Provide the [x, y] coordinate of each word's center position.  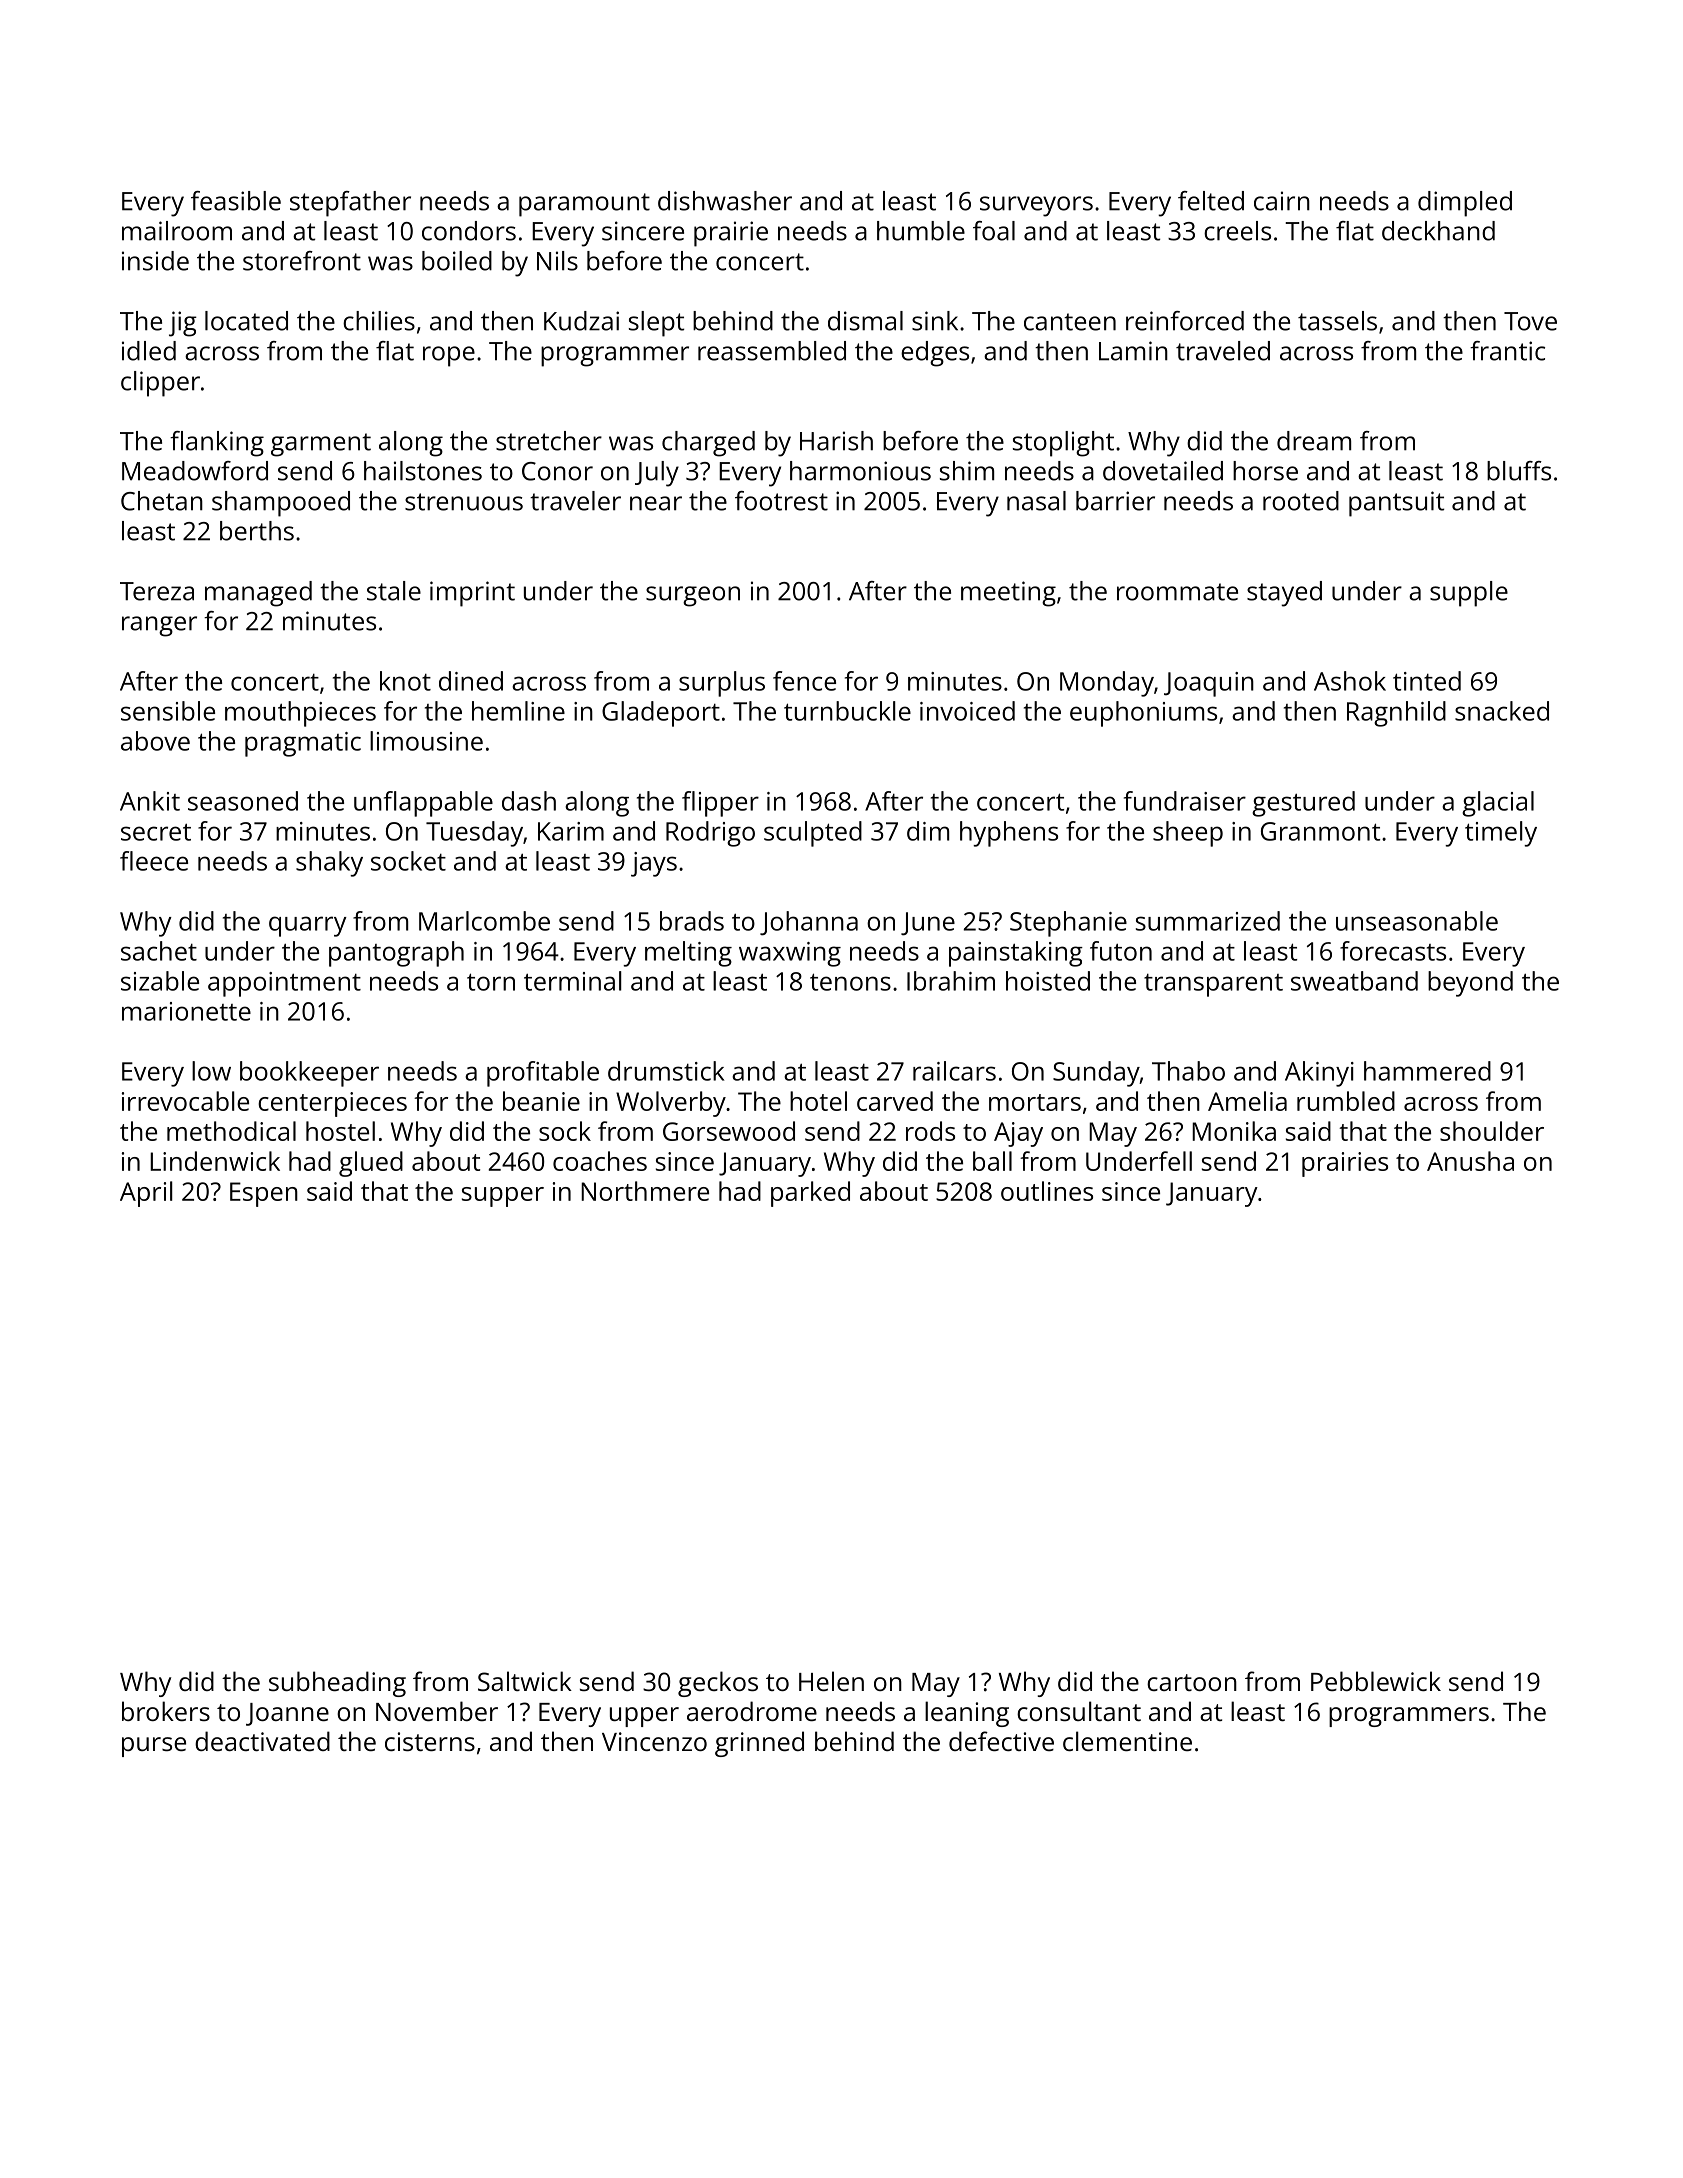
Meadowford [195, 471]
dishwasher [725, 201]
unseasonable [1417, 921]
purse [154, 1747]
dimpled [1465, 204]
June [928, 924]
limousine [426, 741]
